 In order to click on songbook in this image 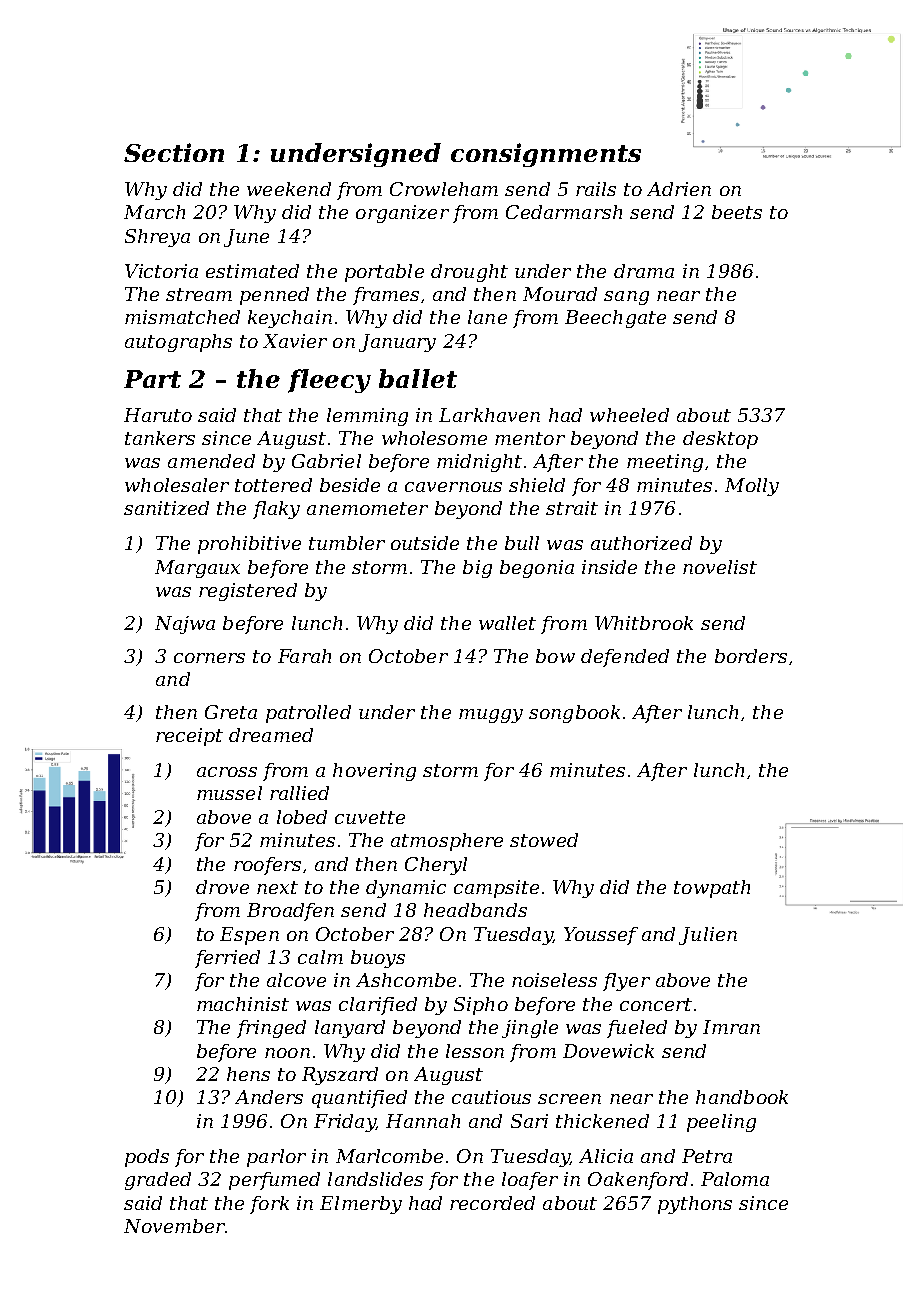, I will do `click(574, 714)`.
